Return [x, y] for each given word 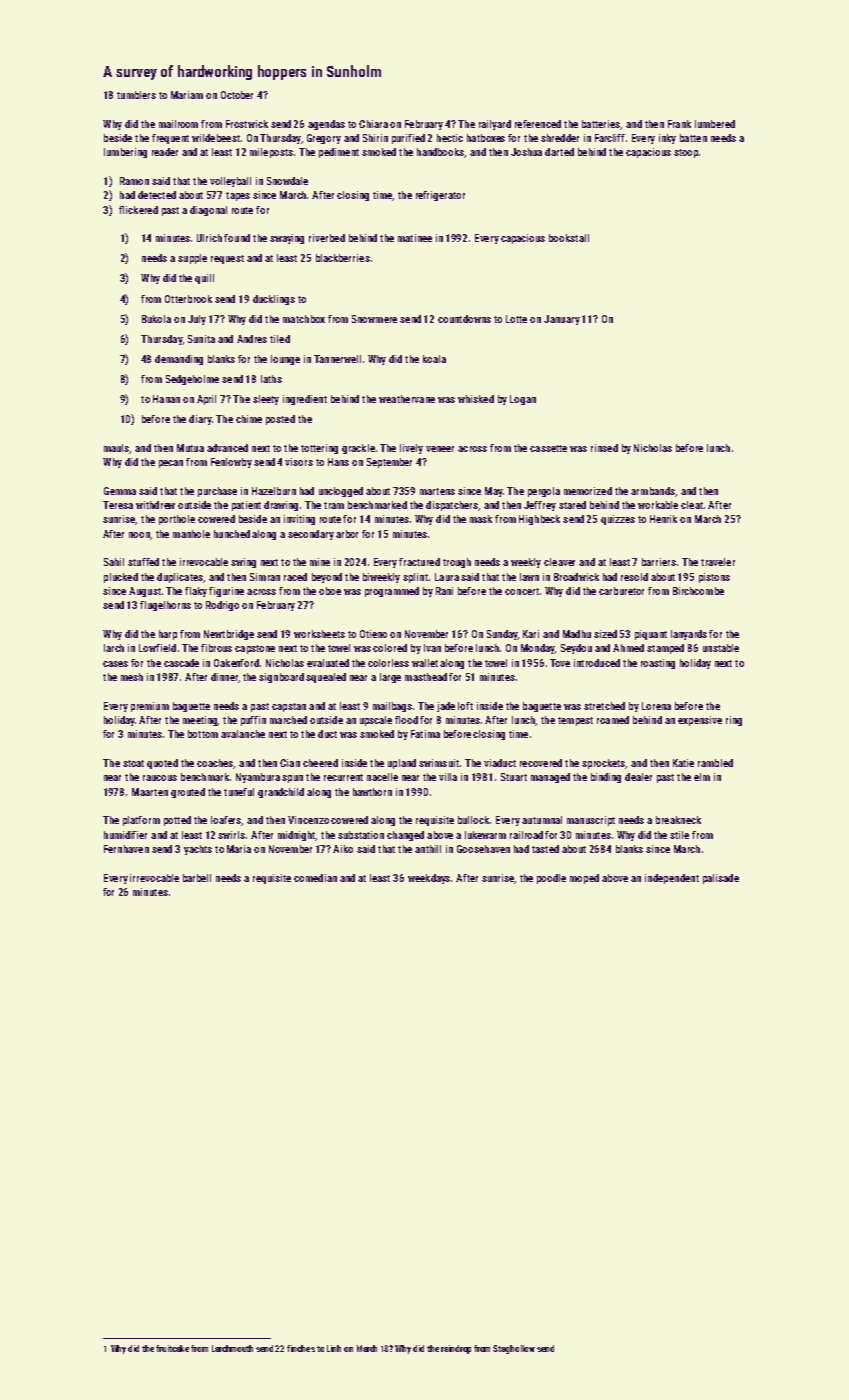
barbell [197, 878]
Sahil [114, 562]
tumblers [136, 95]
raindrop [456, 1349]
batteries [601, 124]
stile [679, 835]
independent [672, 879]
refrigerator [440, 196]
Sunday [502, 635]
